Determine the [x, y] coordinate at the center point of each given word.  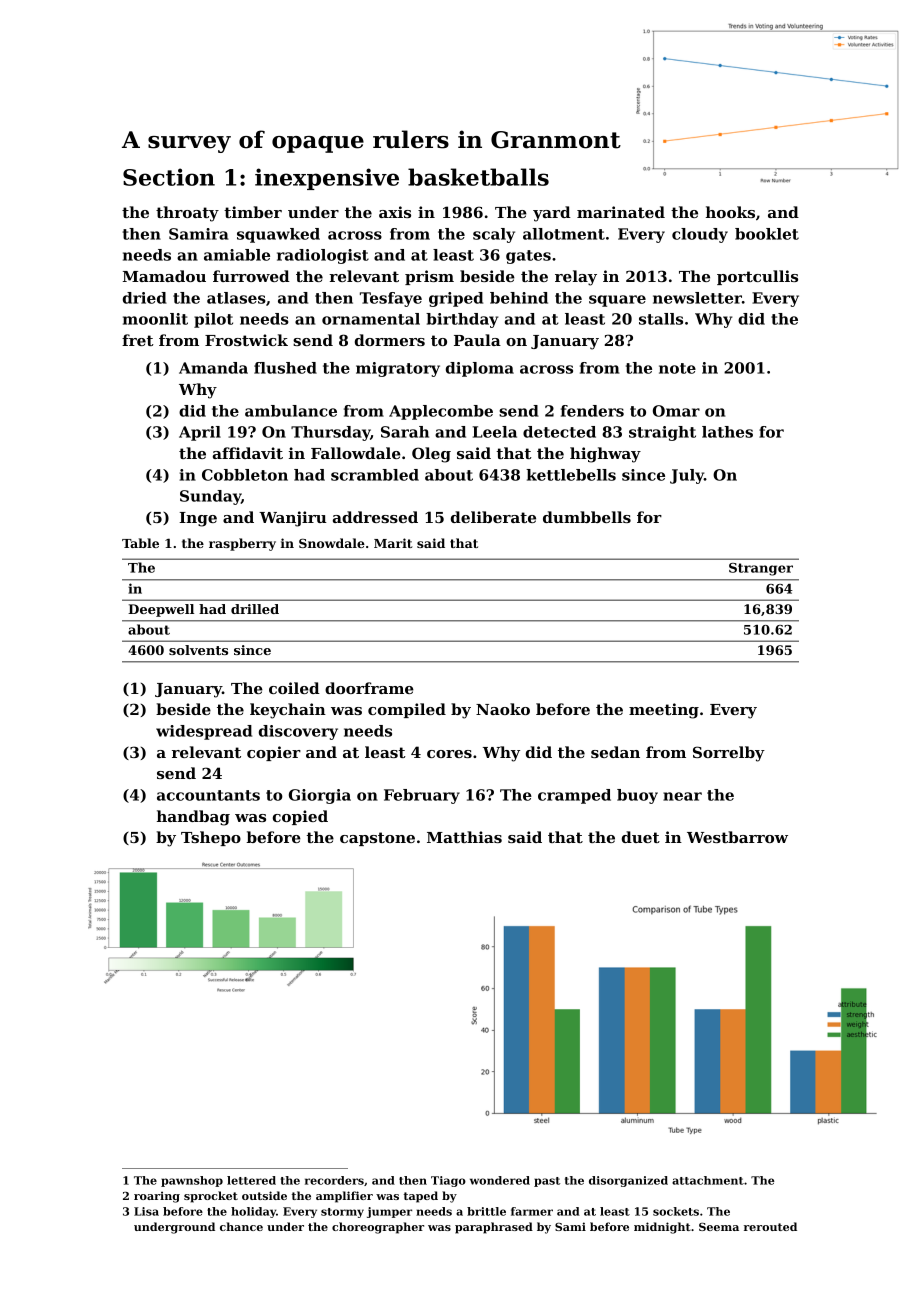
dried [145, 298]
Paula [477, 340]
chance [241, 1226]
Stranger [761, 569]
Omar [676, 411]
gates [528, 257]
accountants [208, 795]
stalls [661, 319]
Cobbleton [245, 475]
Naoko [503, 709]
